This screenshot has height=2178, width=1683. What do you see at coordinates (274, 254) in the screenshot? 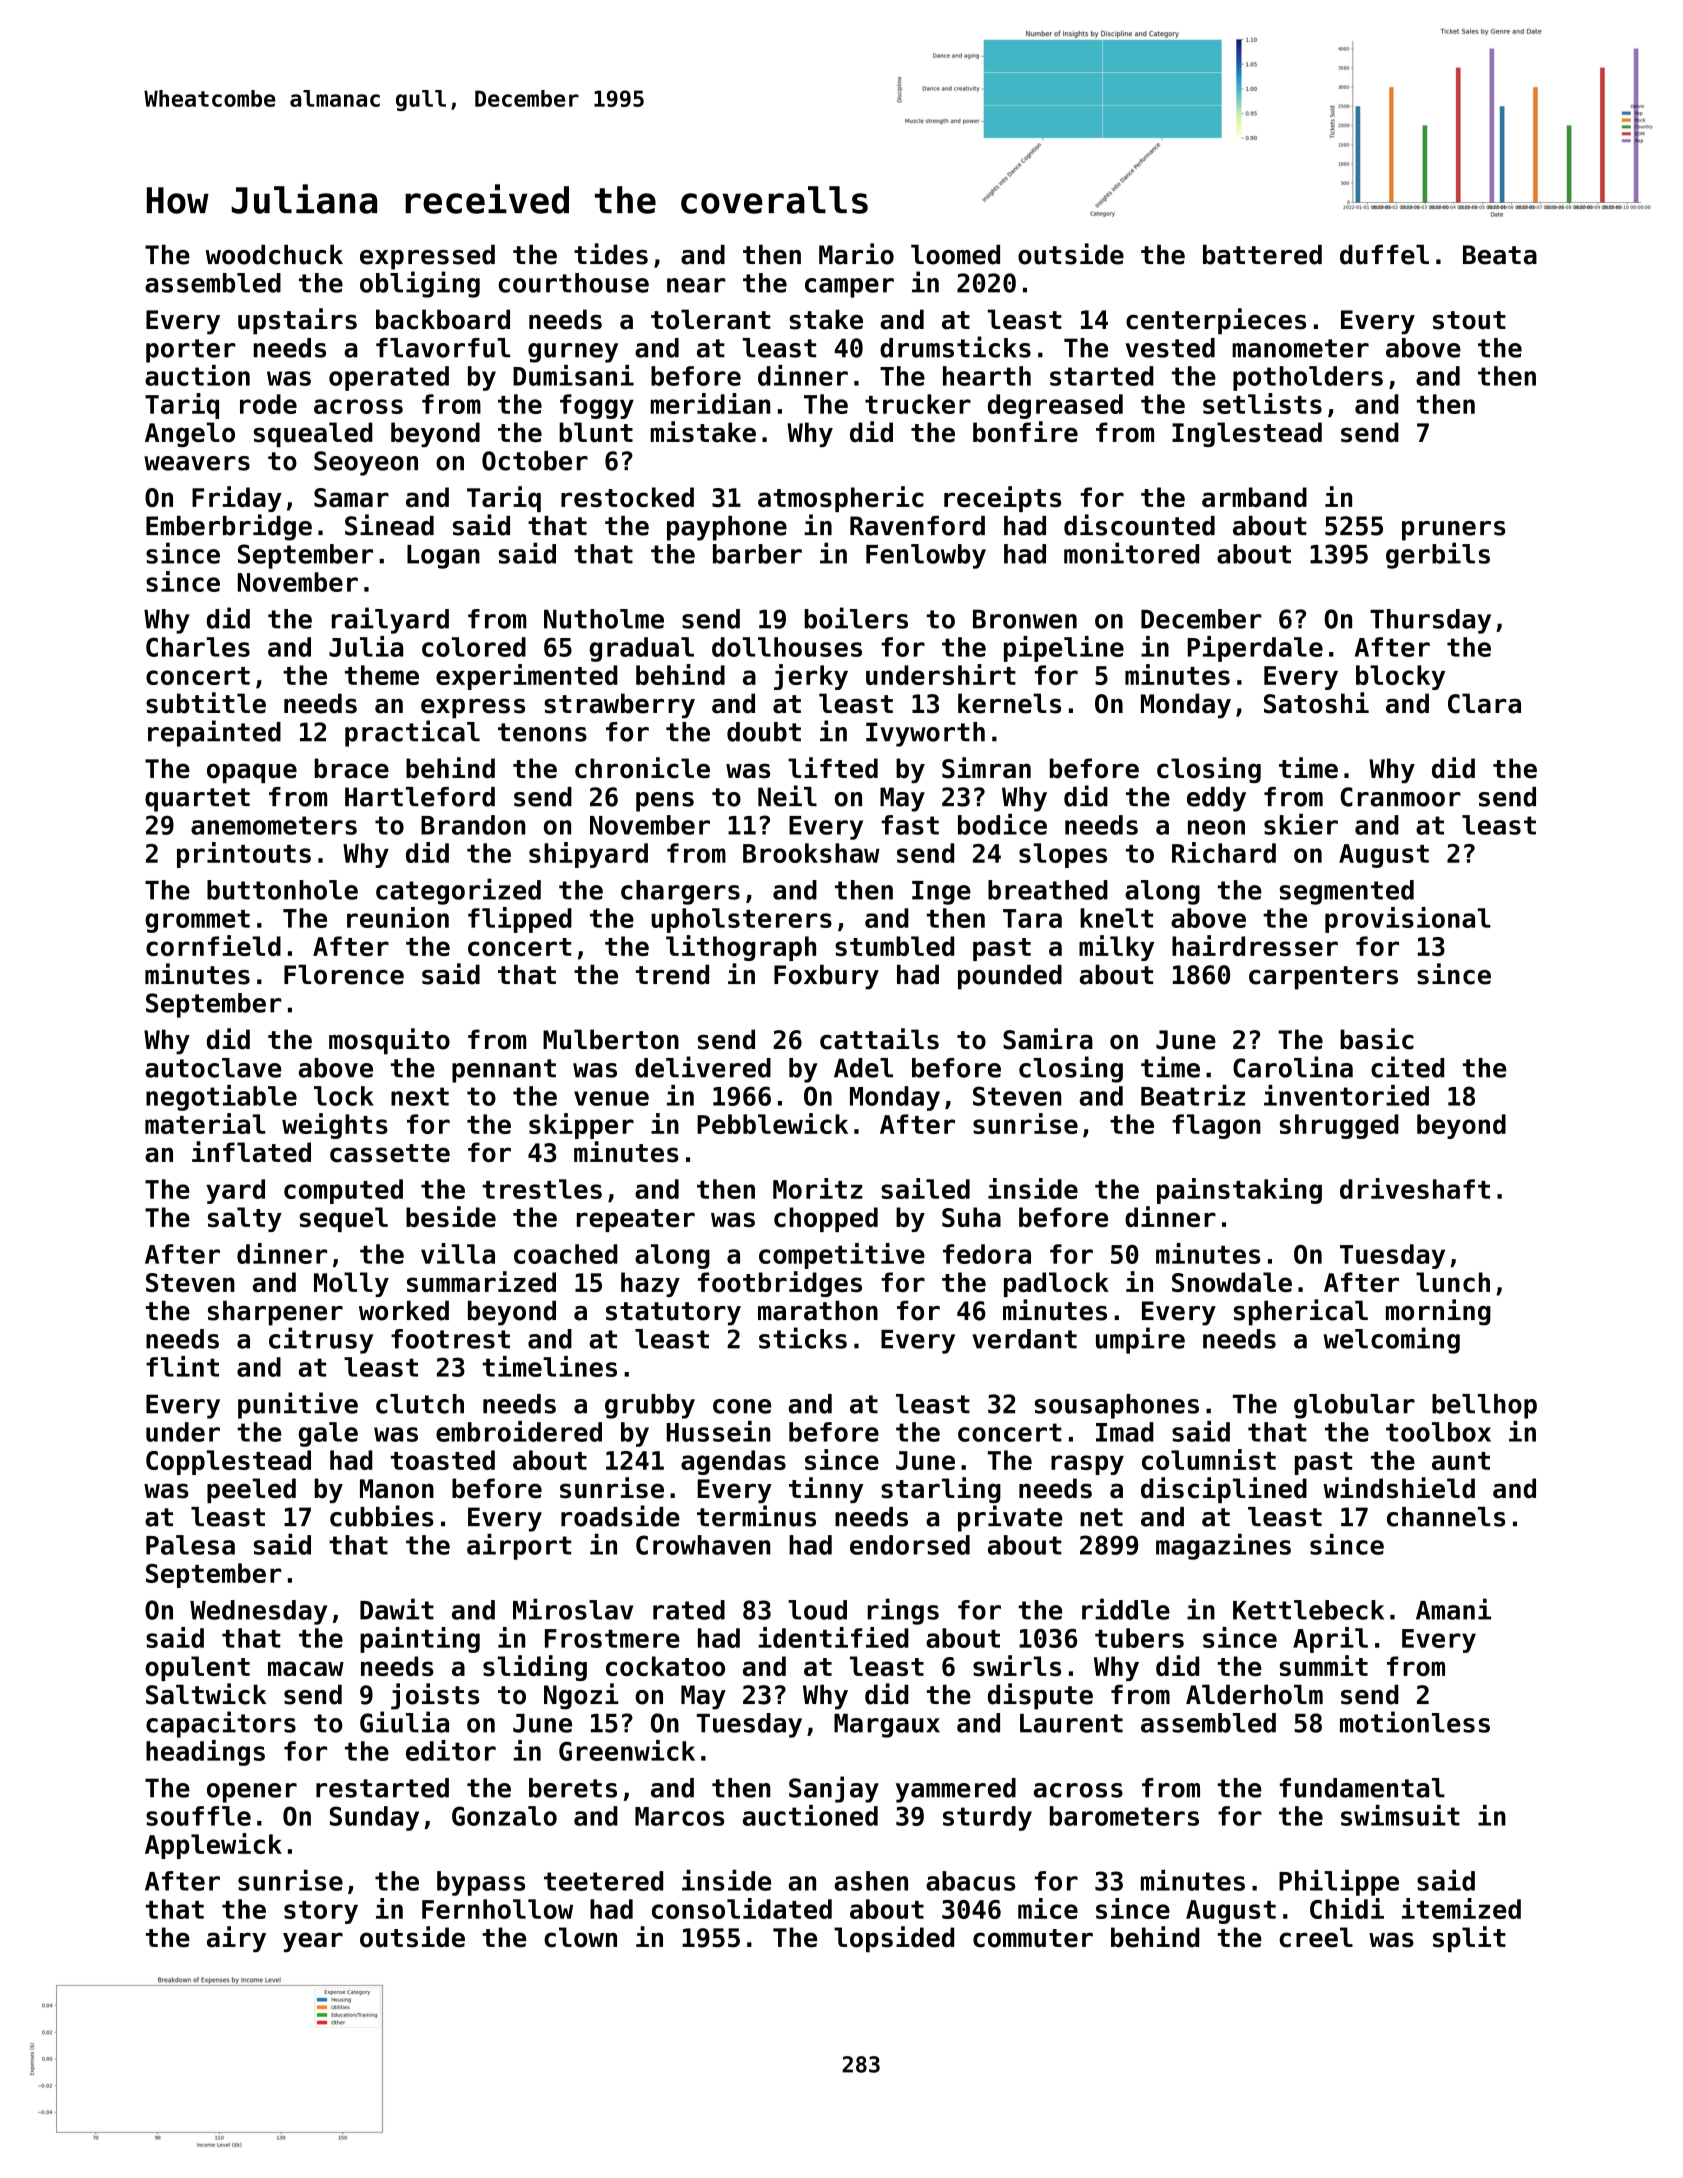
I see `woodchuck` at bounding box center [274, 254].
